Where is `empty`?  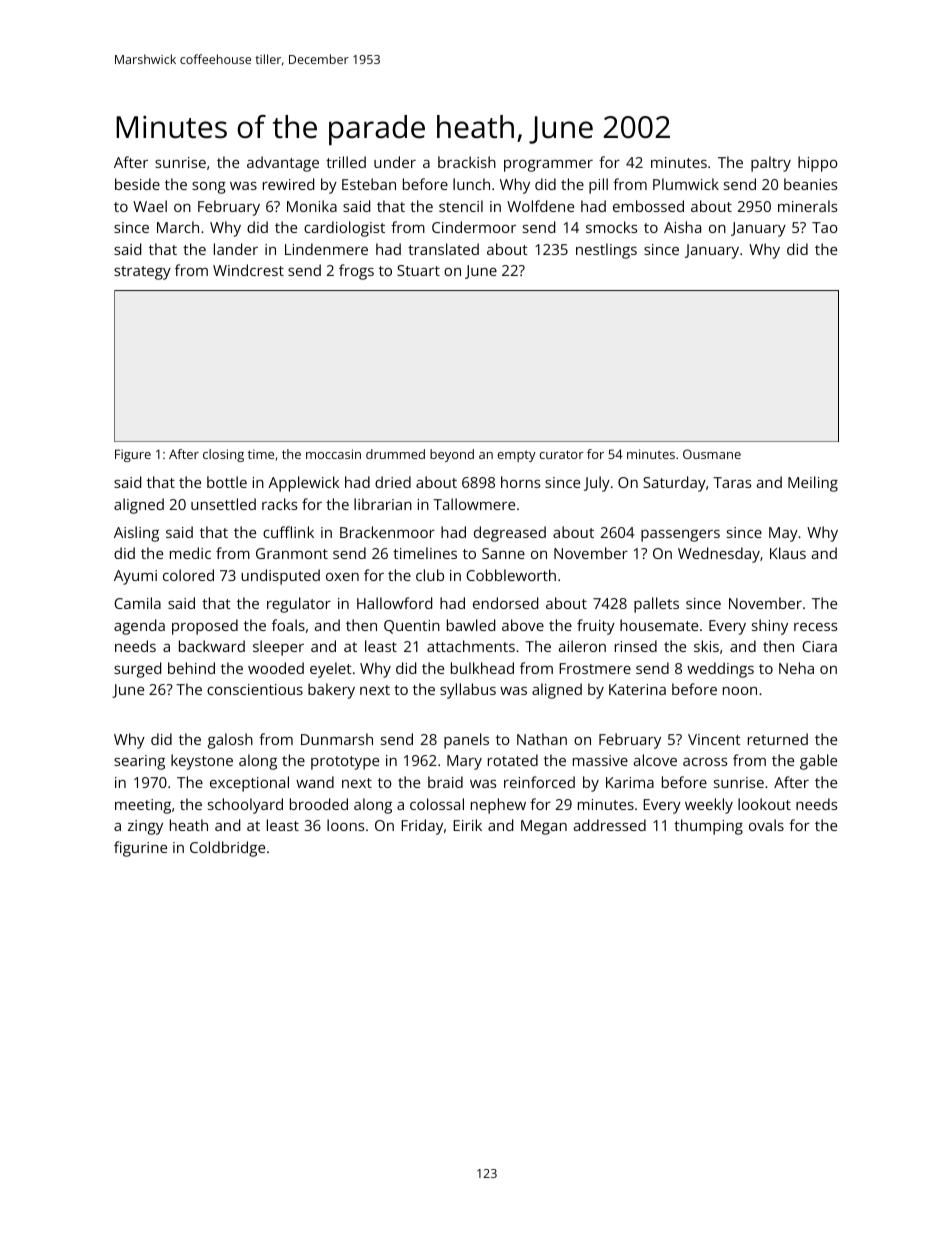
empty is located at coordinates (516, 456).
